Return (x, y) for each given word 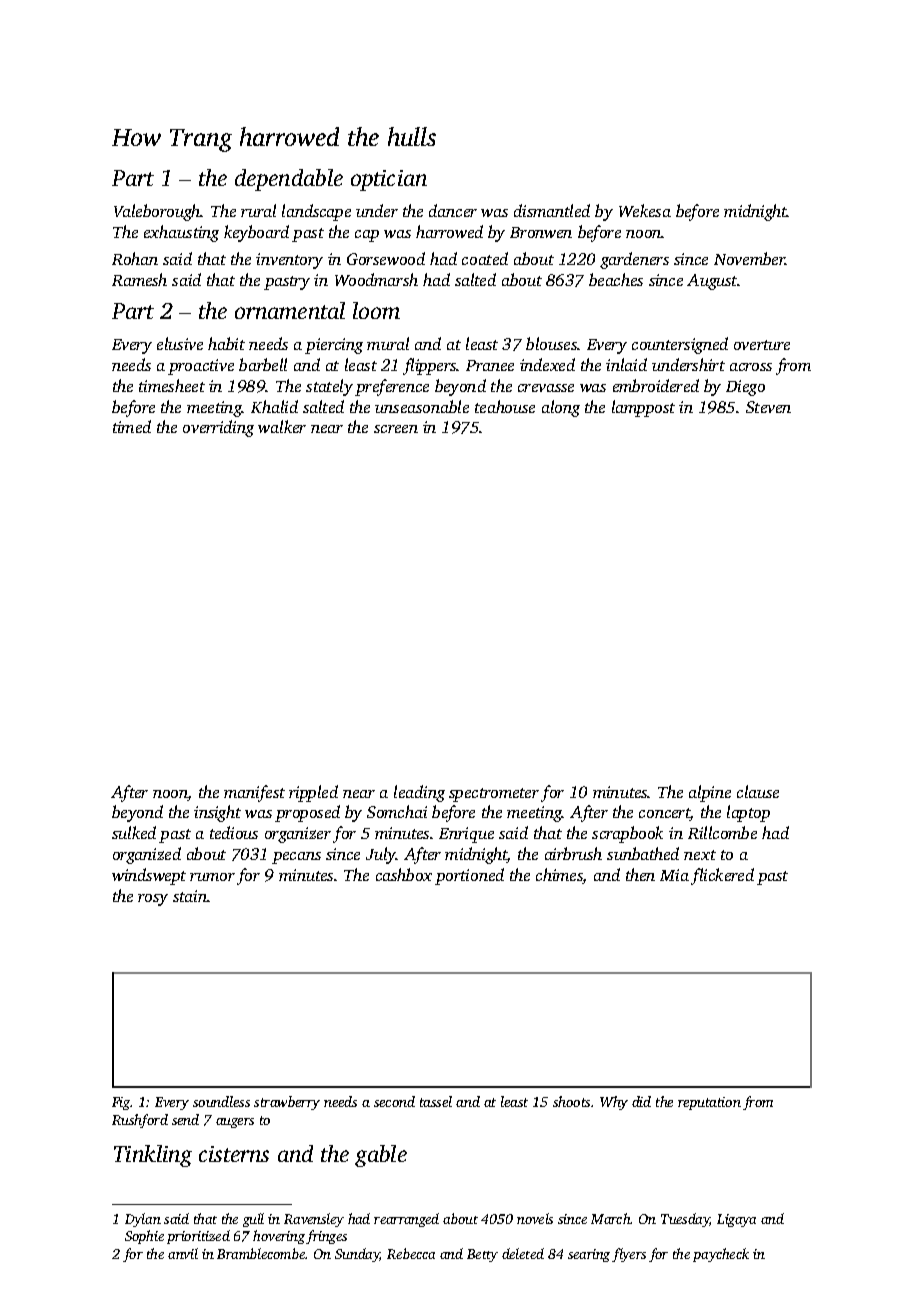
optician (389, 180)
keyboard (256, 233)
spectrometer (494, 795)
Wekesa (645, 210)
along (561, 408)
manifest (254, 793)
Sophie (144, 1237)
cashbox (404, 874)
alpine (710, 793)
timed (132, 426)
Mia (674, 875)
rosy (153, 900)
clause (758, 791)
